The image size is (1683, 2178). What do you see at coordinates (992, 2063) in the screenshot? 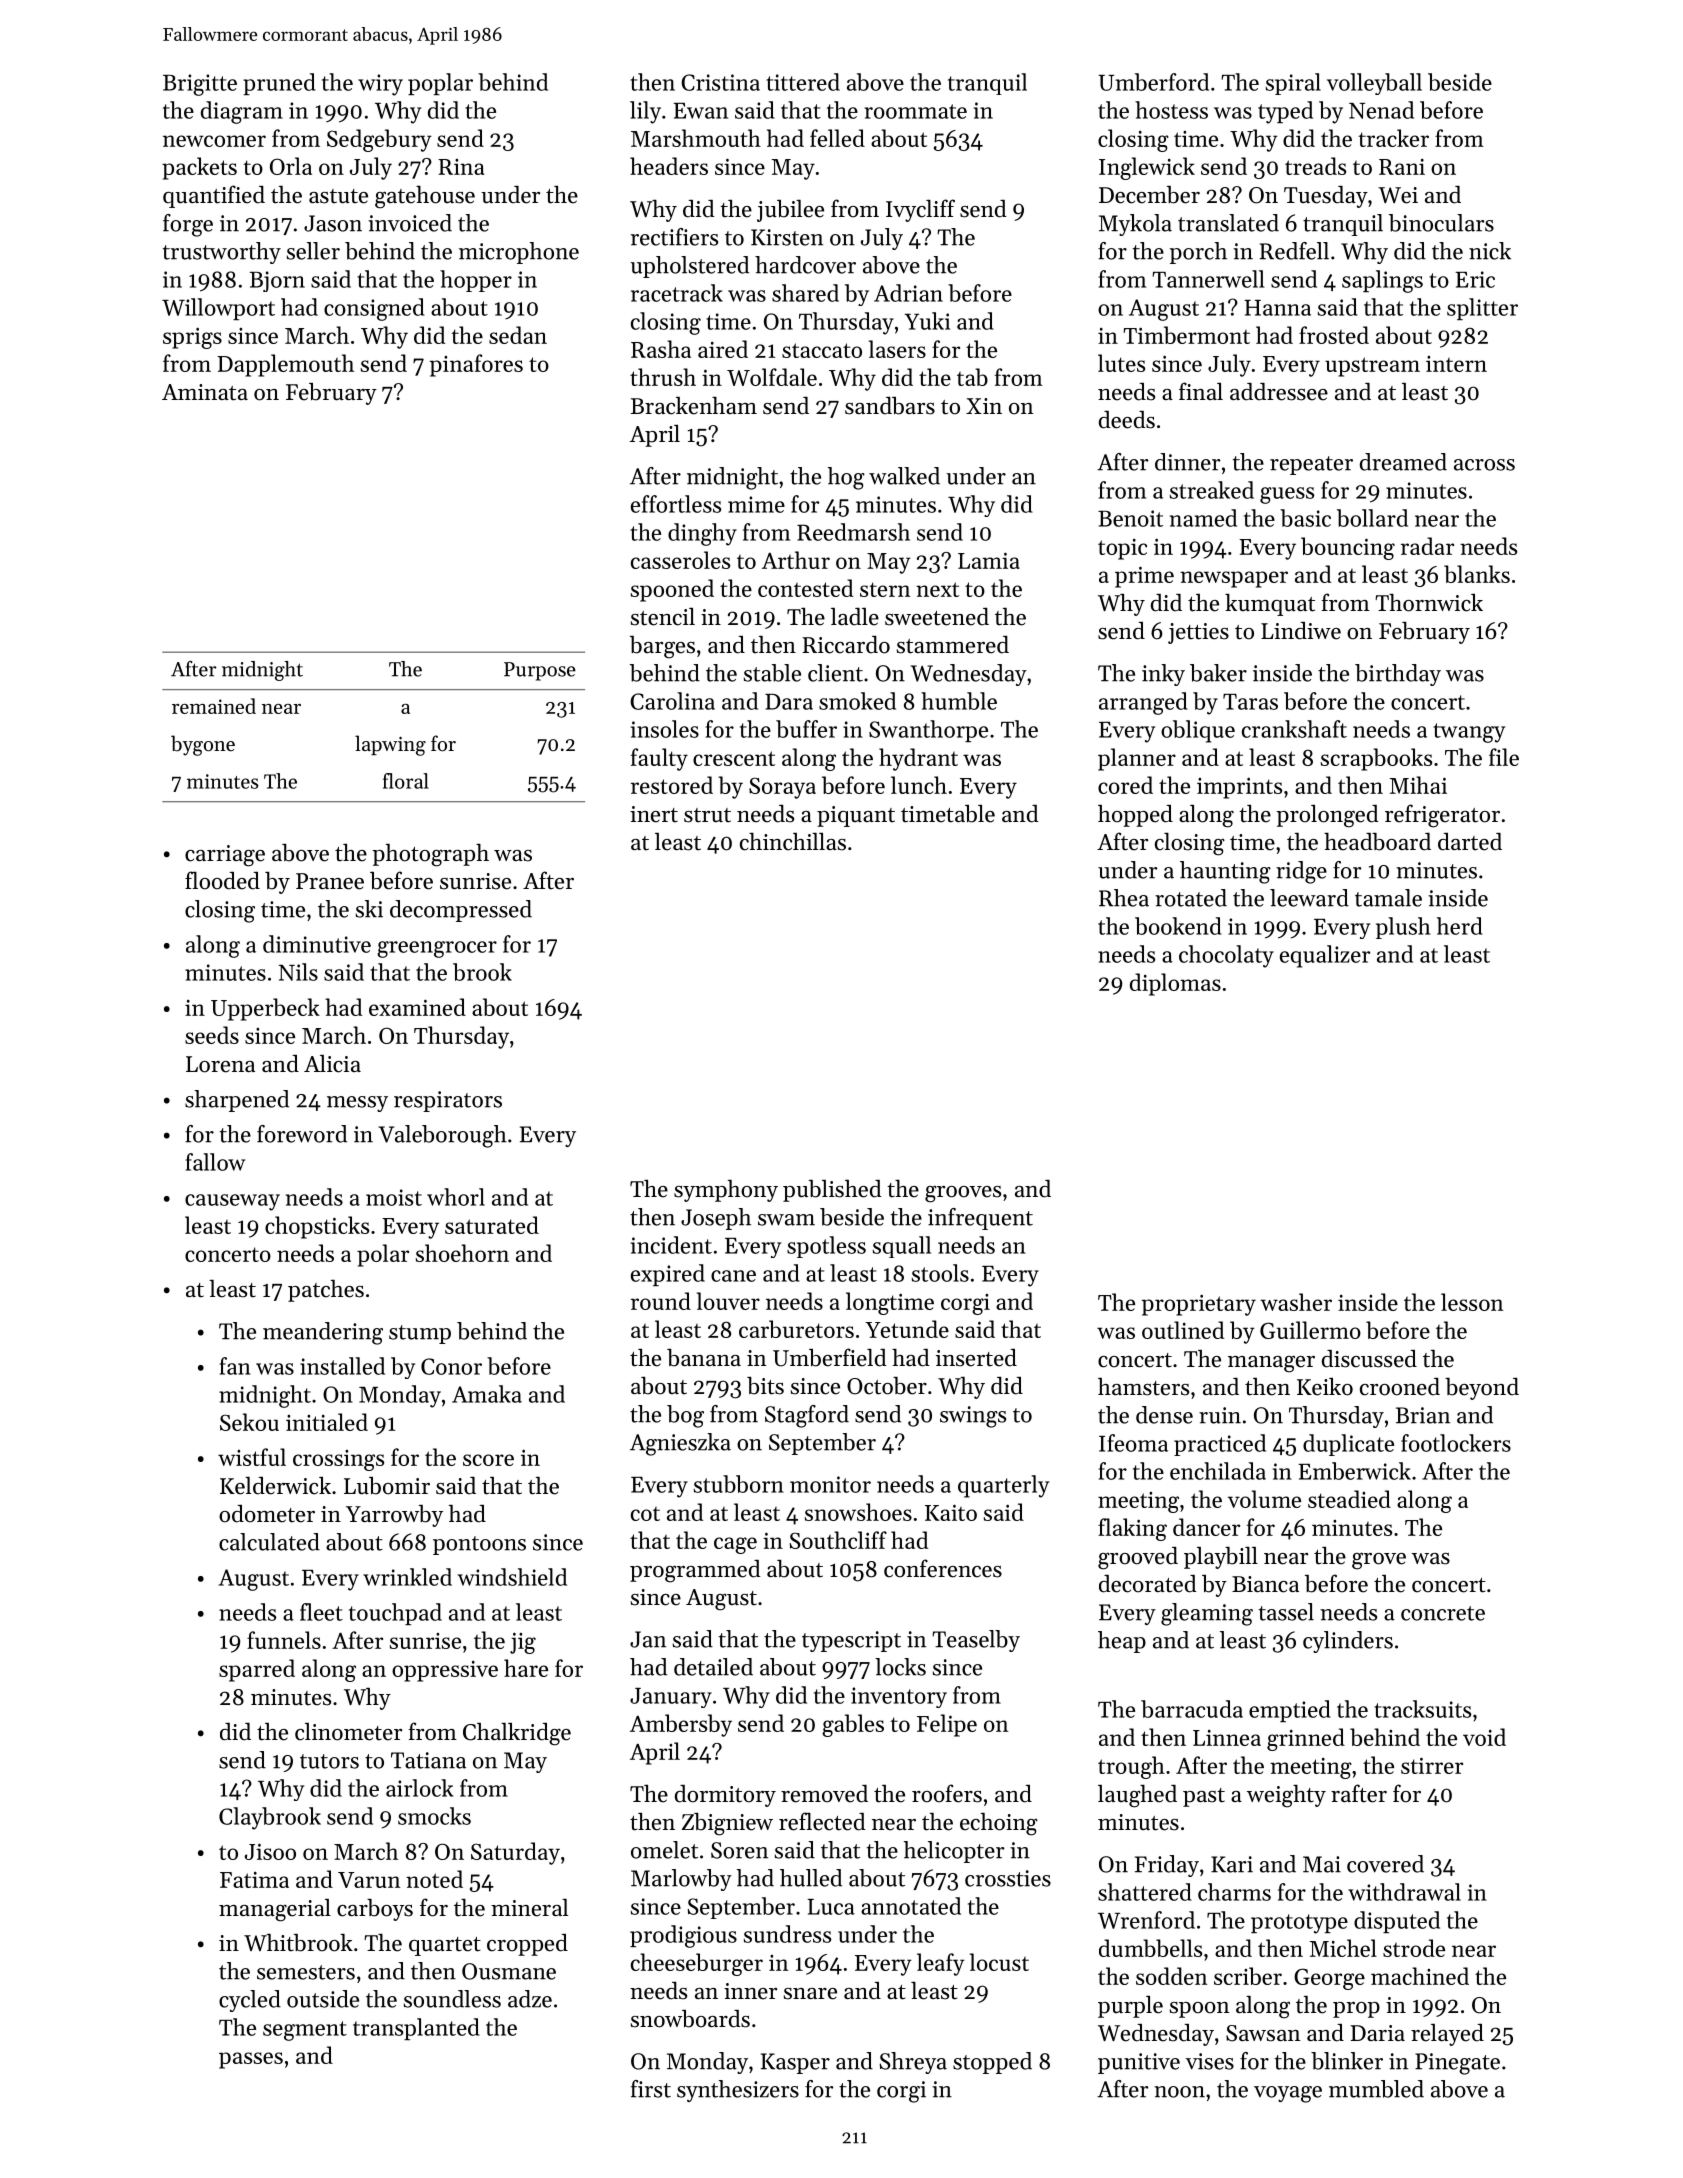
I see `stopped` at bounding box center [992, 2063].
